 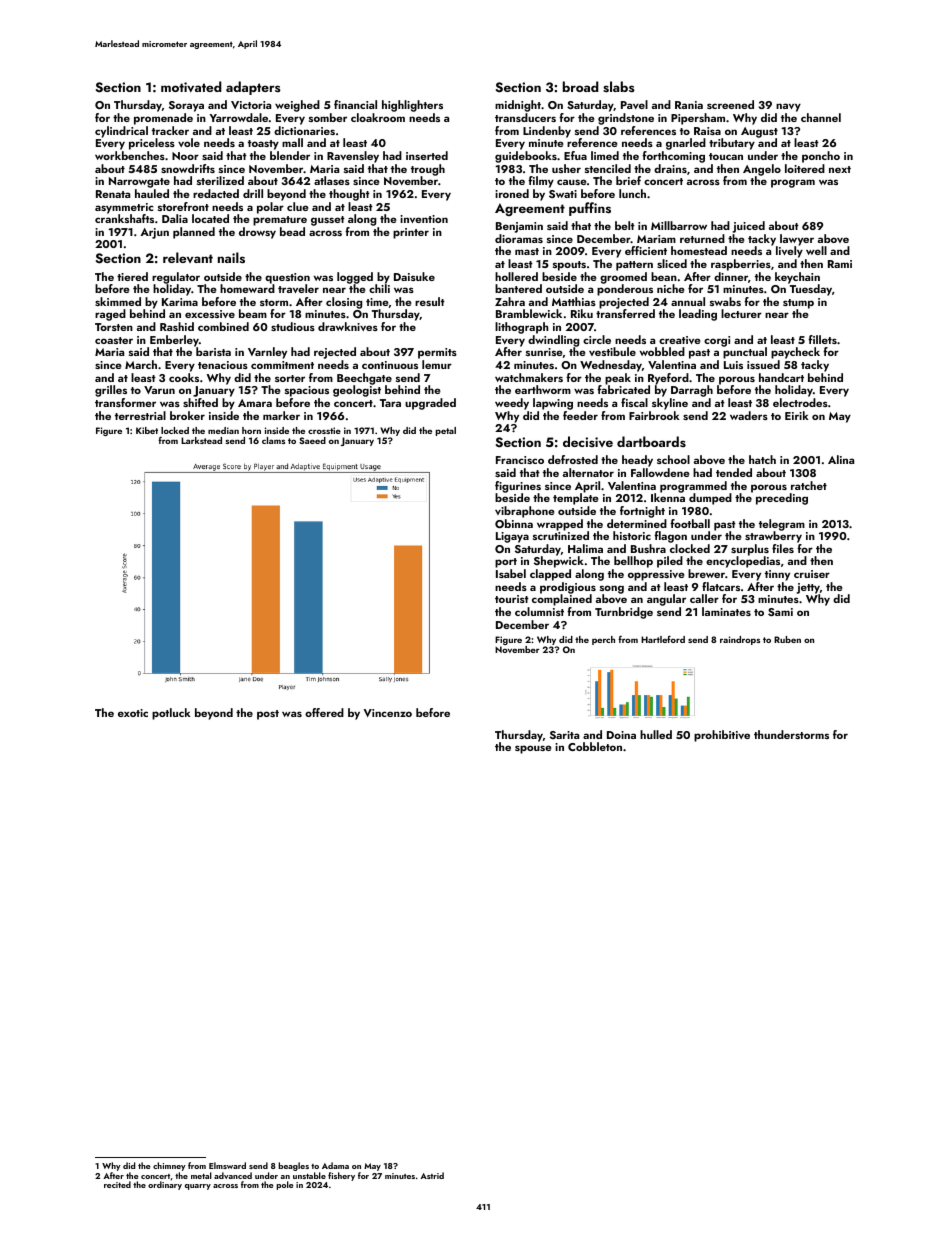 What do you see at coordinates (722, 736) in the page?
I see `prohibitive` at bounding box center [722, 736].
